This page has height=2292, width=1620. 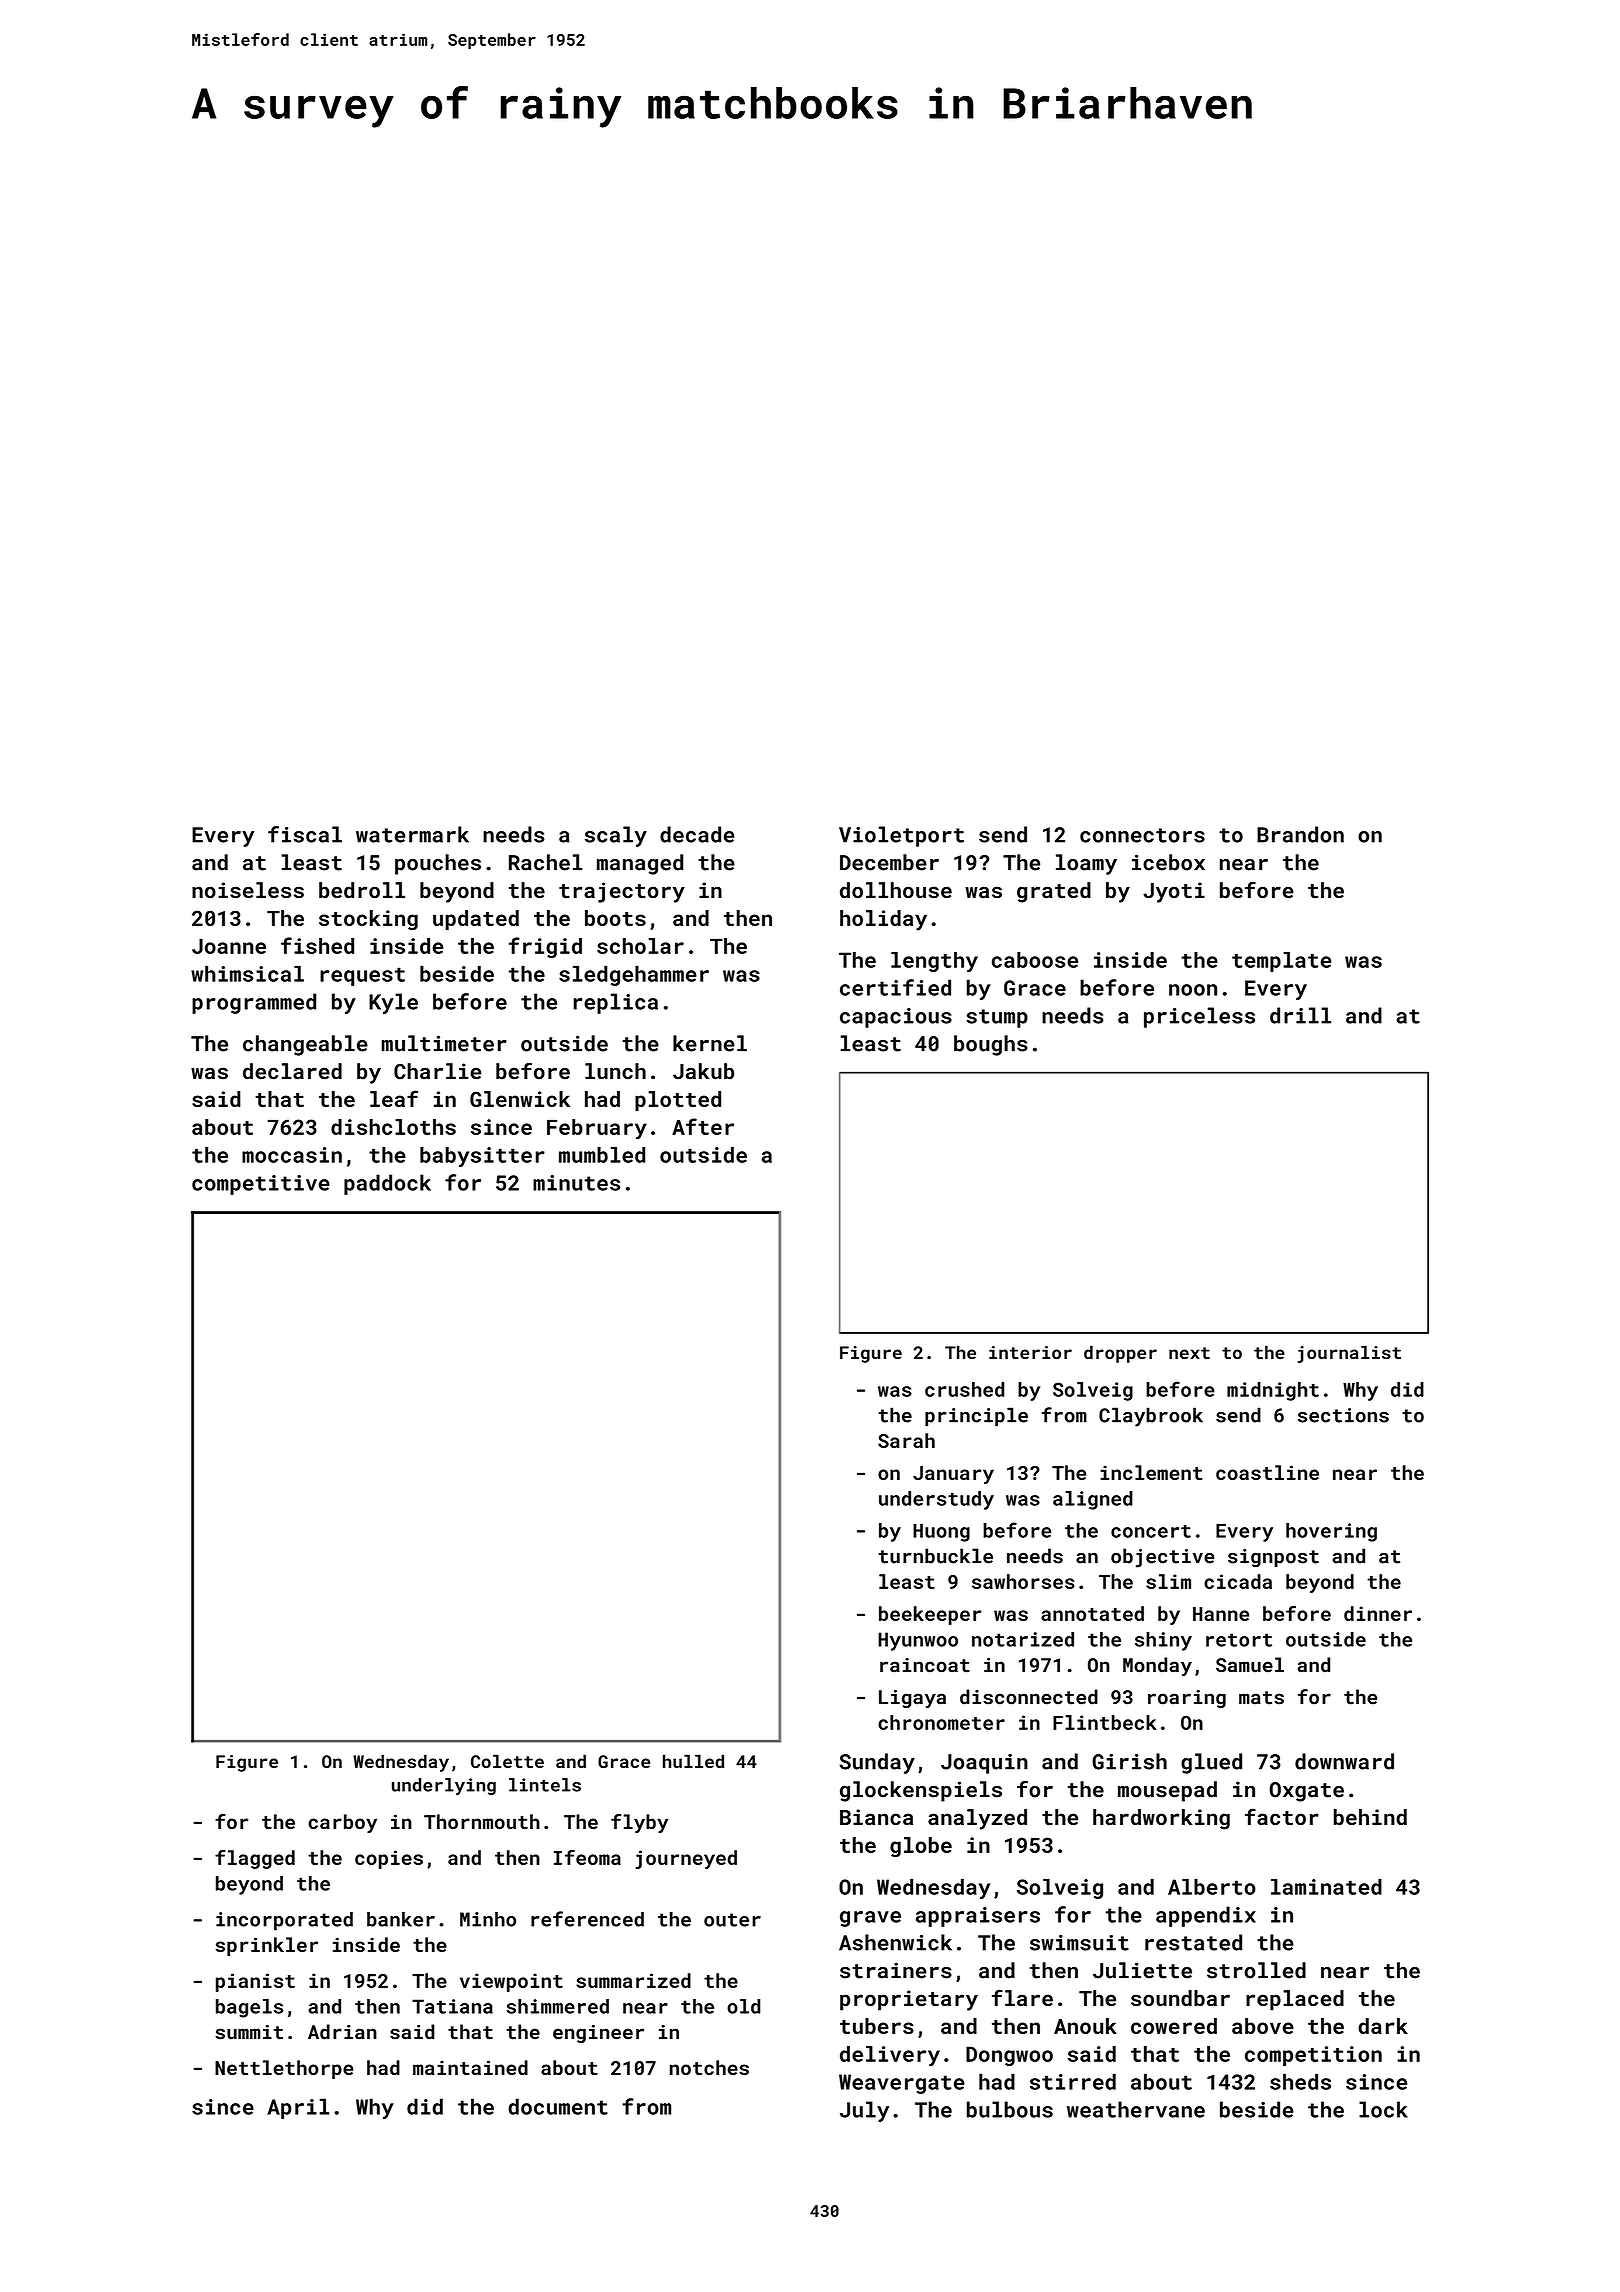 What do you see at coordinates (1326, 1887) in the page?
I see `laminated` at bounding box center [1326, 1887].
